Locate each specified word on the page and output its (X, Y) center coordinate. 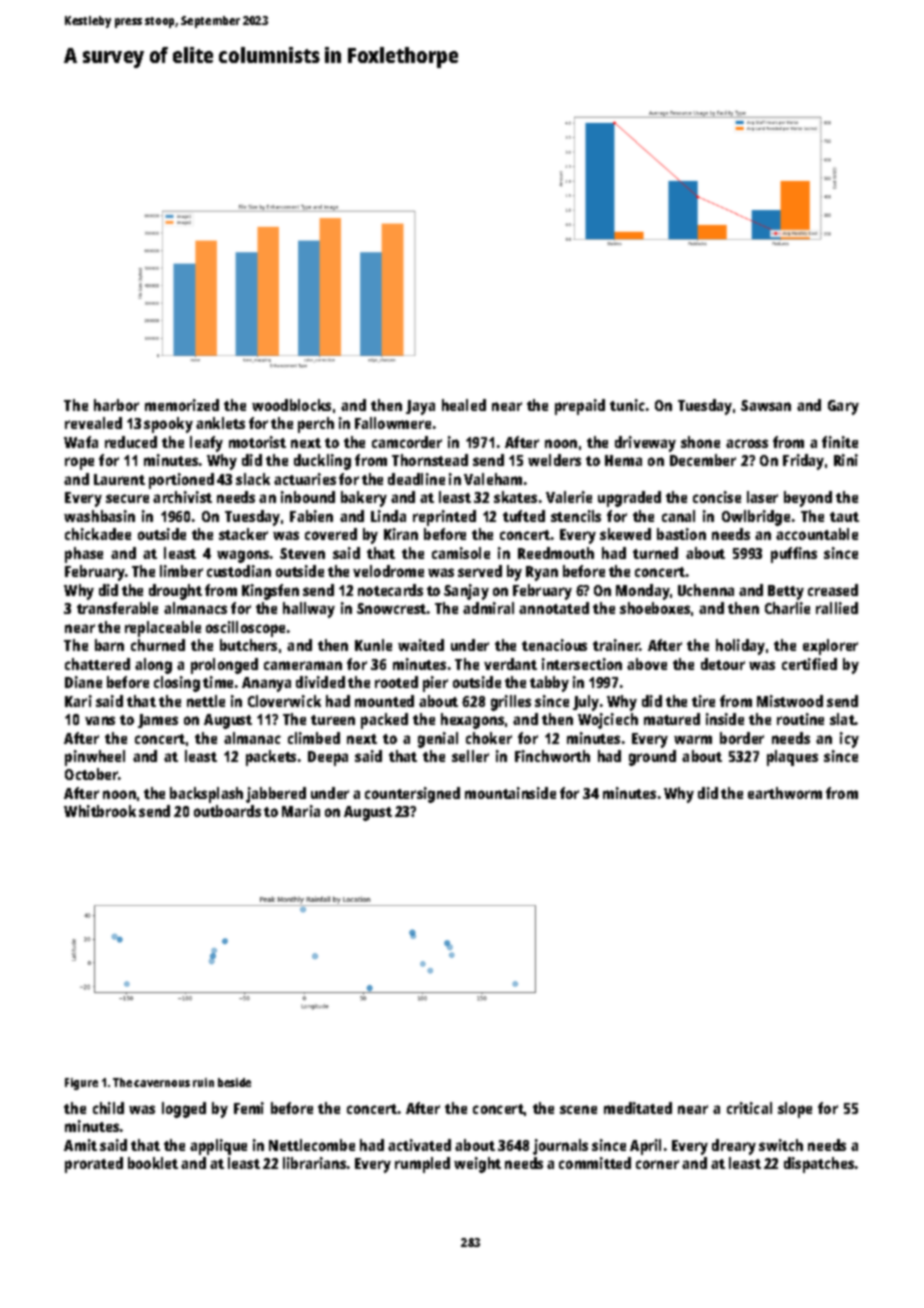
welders (554, 460)
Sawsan (766, 405)
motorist (257, 442)
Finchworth (552, 756)
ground (652, 758)
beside (234, 1082)
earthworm (785, 793)
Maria (301, 811)
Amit (80, 1145)
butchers (248, 645)
